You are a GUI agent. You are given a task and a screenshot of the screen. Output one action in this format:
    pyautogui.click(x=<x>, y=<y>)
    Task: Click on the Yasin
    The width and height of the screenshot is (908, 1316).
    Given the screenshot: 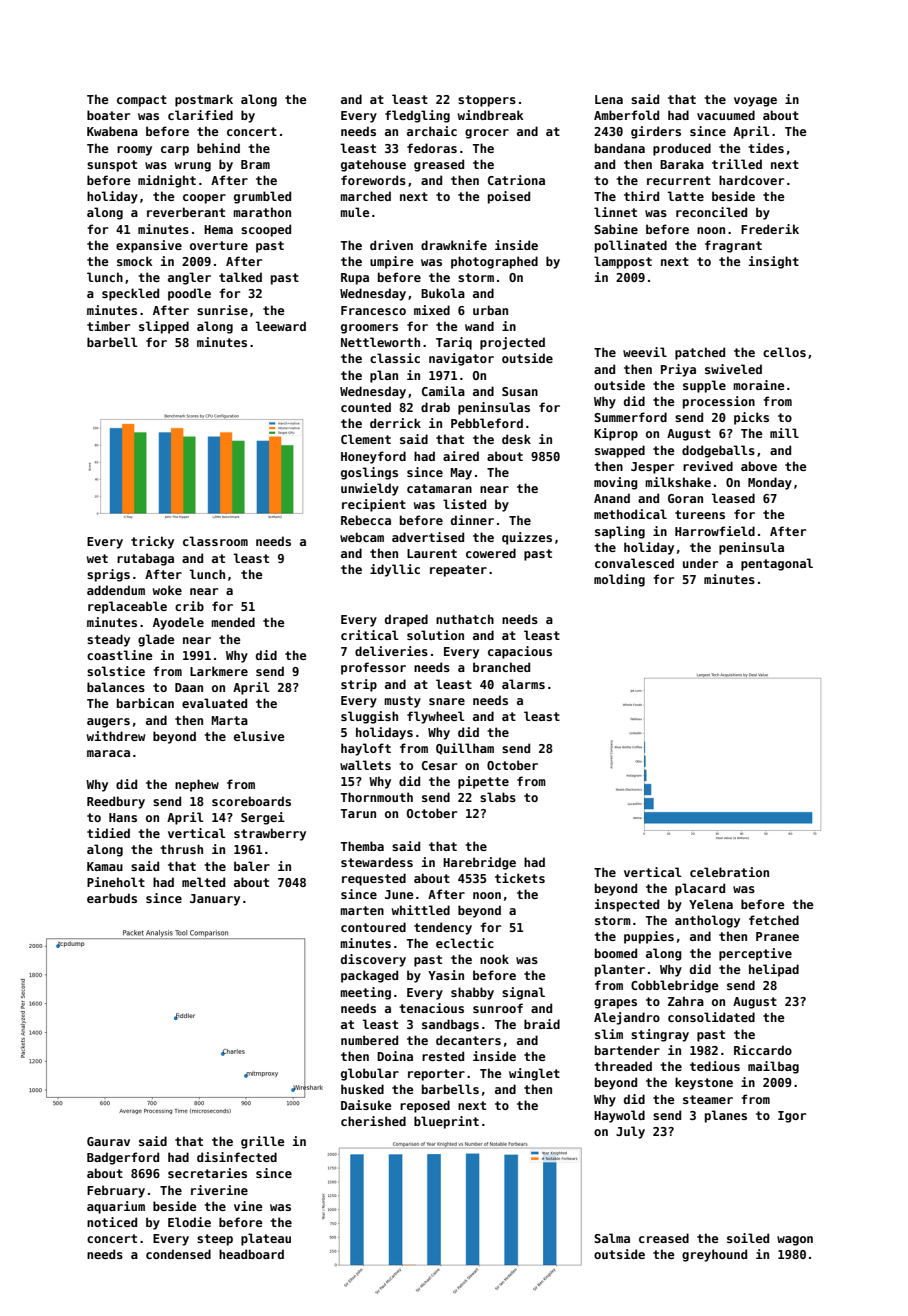 What is the action you would take?
    pyautogui.click(x=446, y=975)
